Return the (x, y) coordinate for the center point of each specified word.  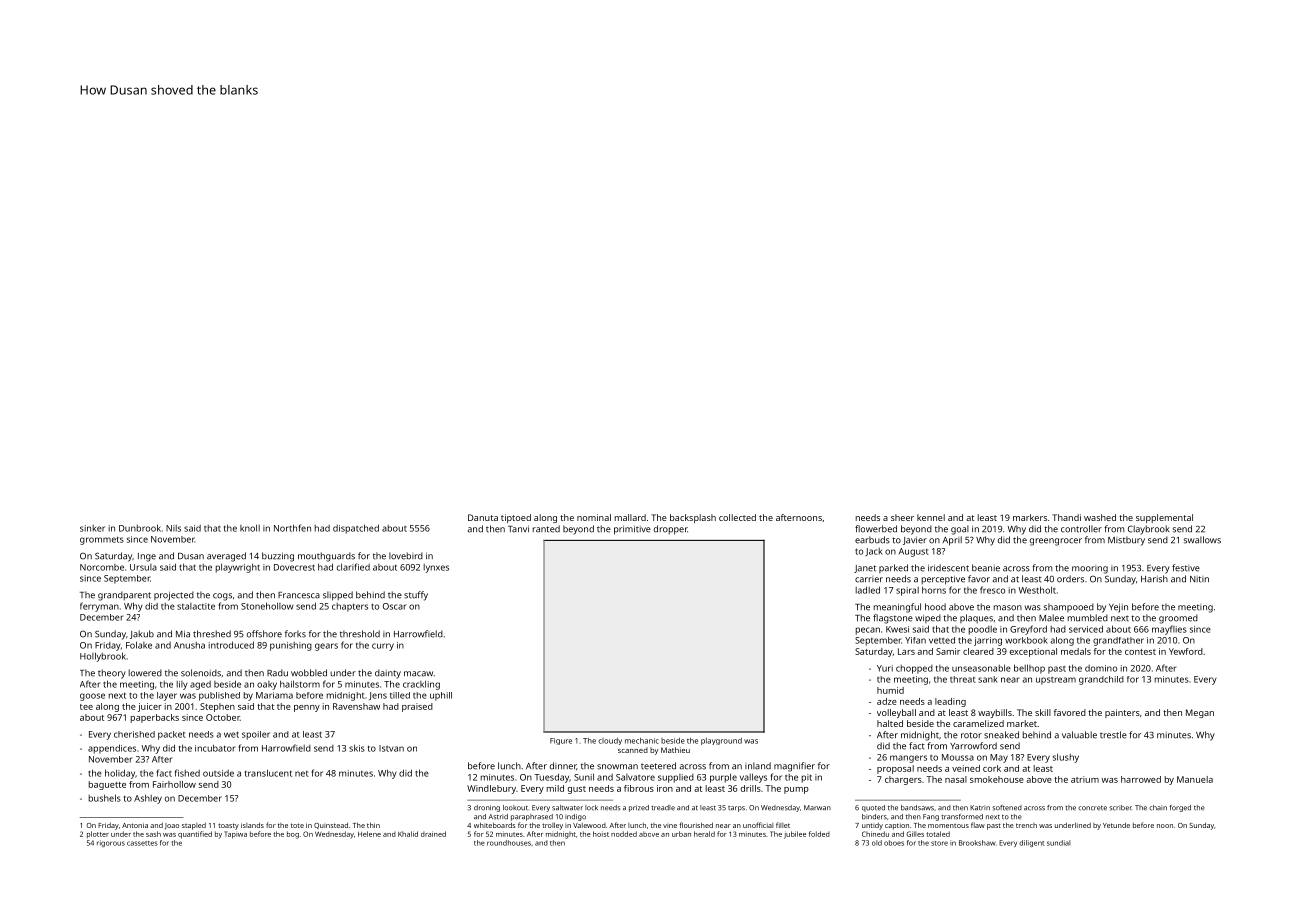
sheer (902, 517)
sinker (92, 528)
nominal (594, 517)
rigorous (111, 843)
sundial (1058, 843)
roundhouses (509, 843)
